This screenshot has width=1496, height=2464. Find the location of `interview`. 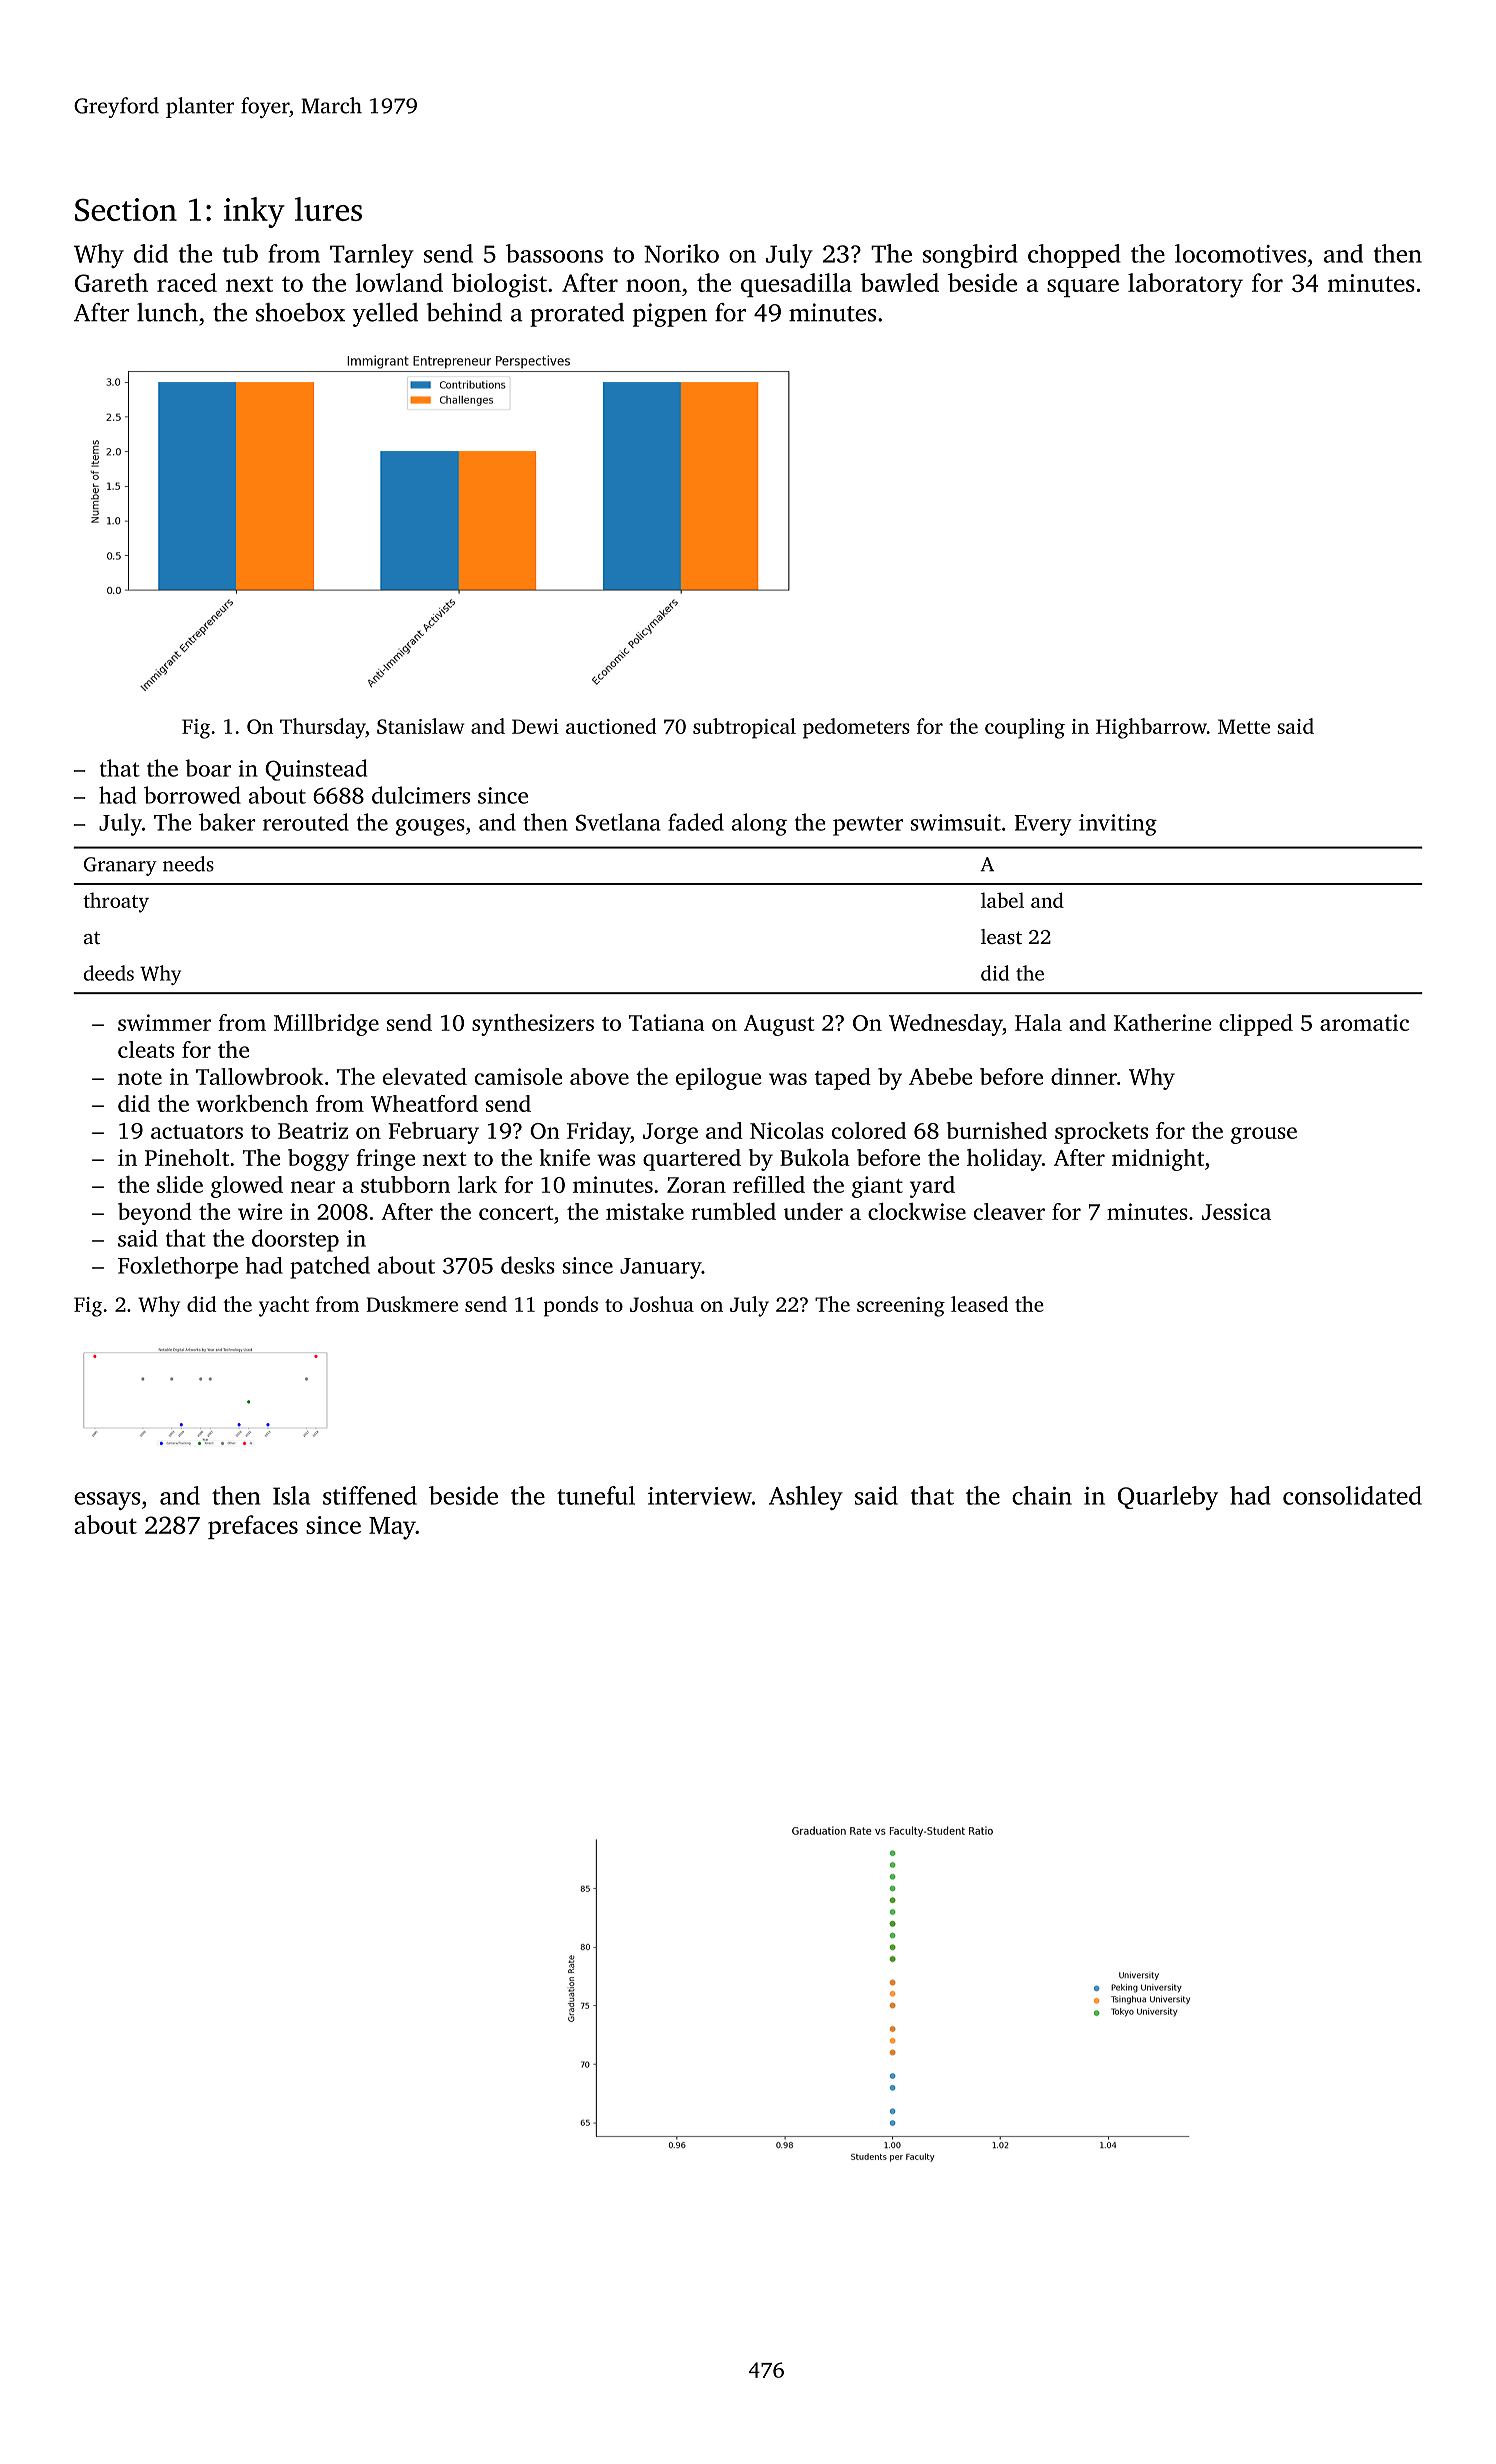

interview is located at coordinates (700, 1496).
